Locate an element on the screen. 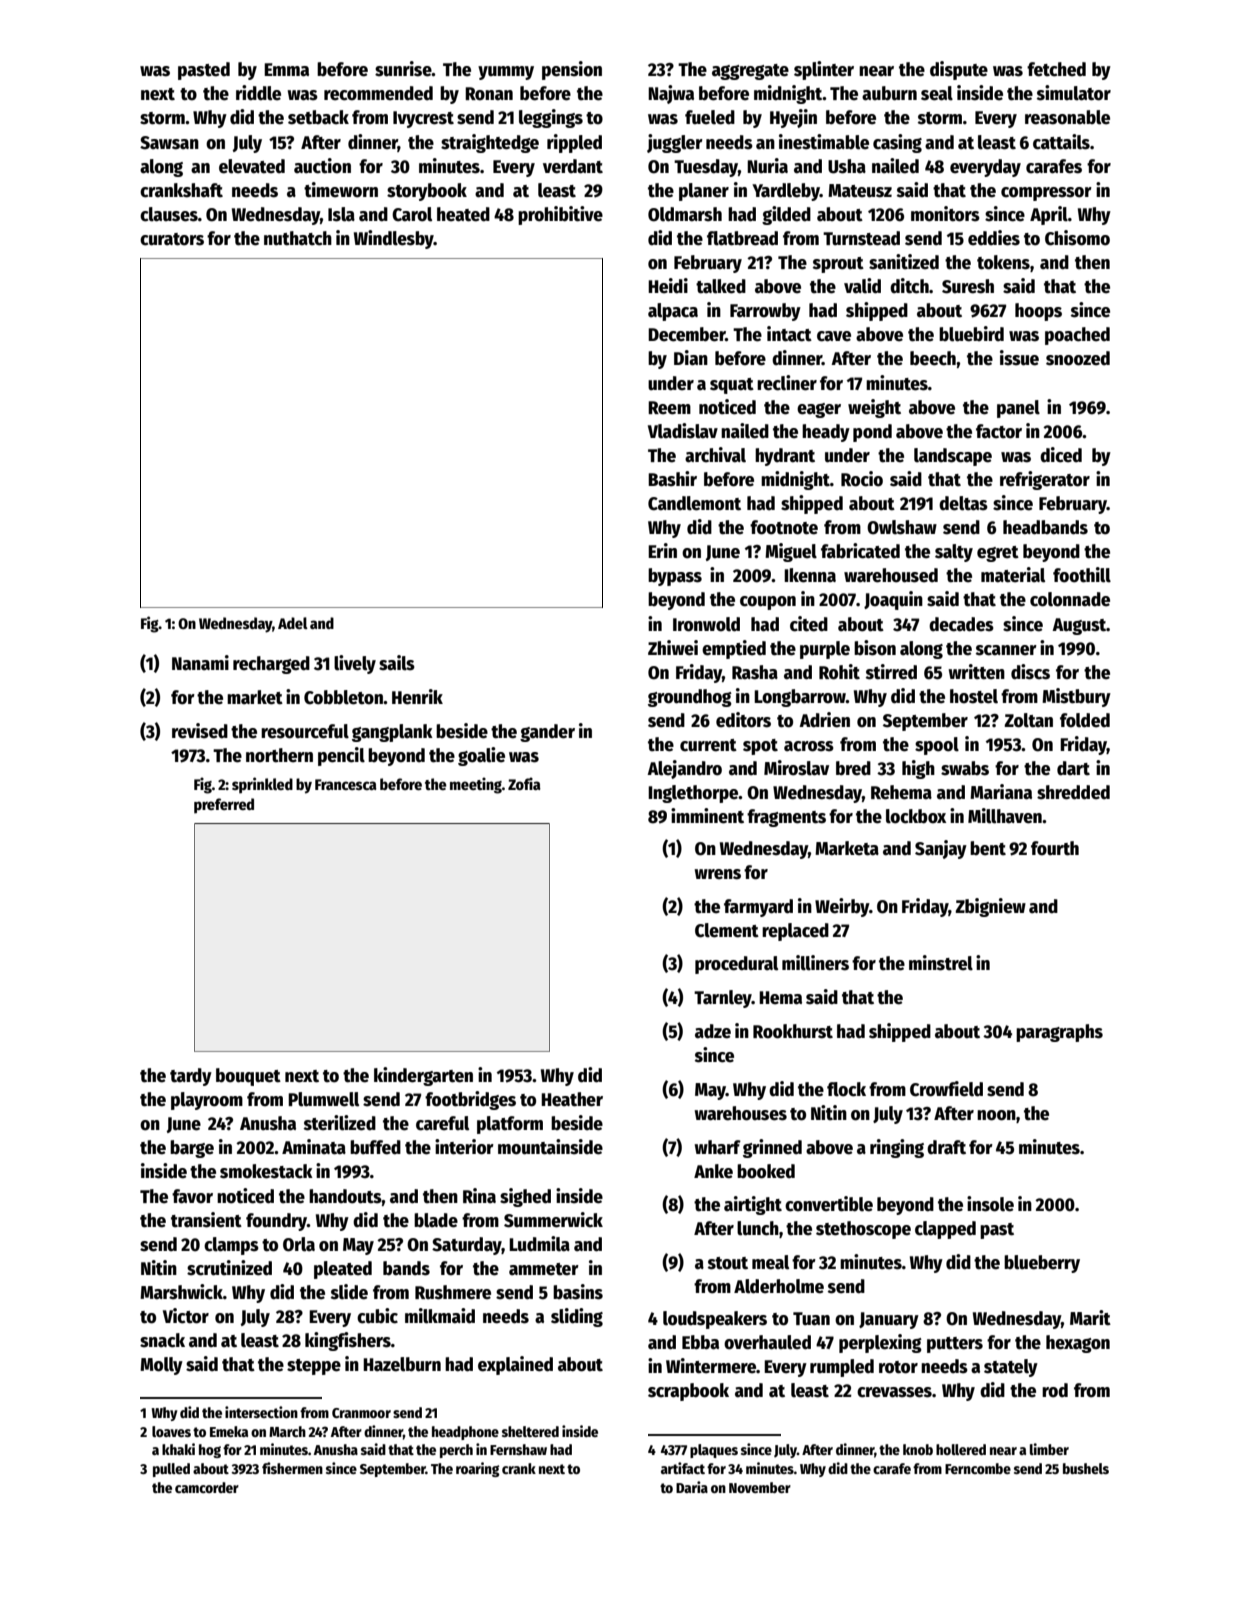 The height and width of the screenshot is (1619, 1251). Heather is located at coordinates (572, 1099).
